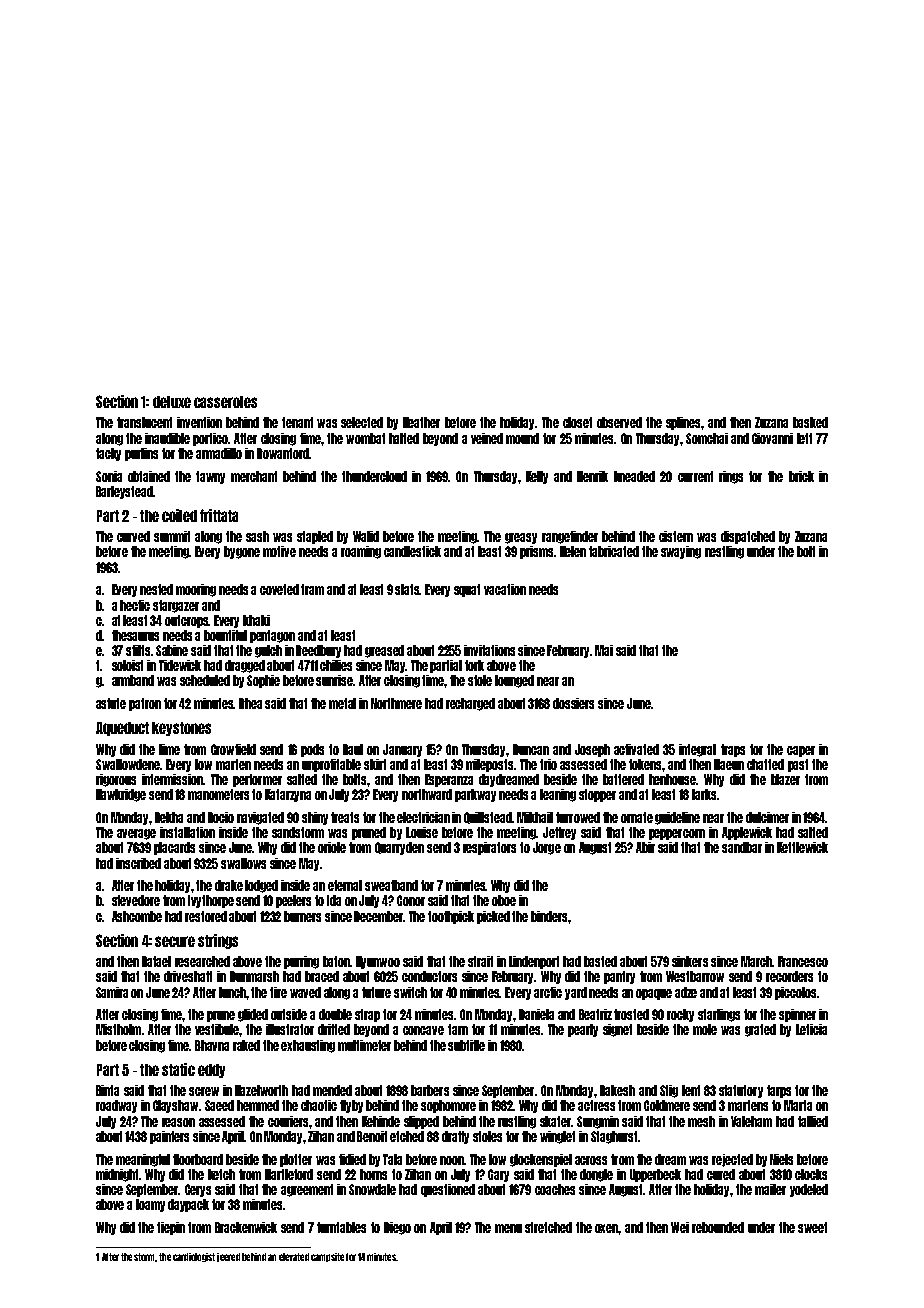 The height and width of the document is (1308, 924). Describe the element at coordinates (801, 751) in the document. I see `caper` at that location.
